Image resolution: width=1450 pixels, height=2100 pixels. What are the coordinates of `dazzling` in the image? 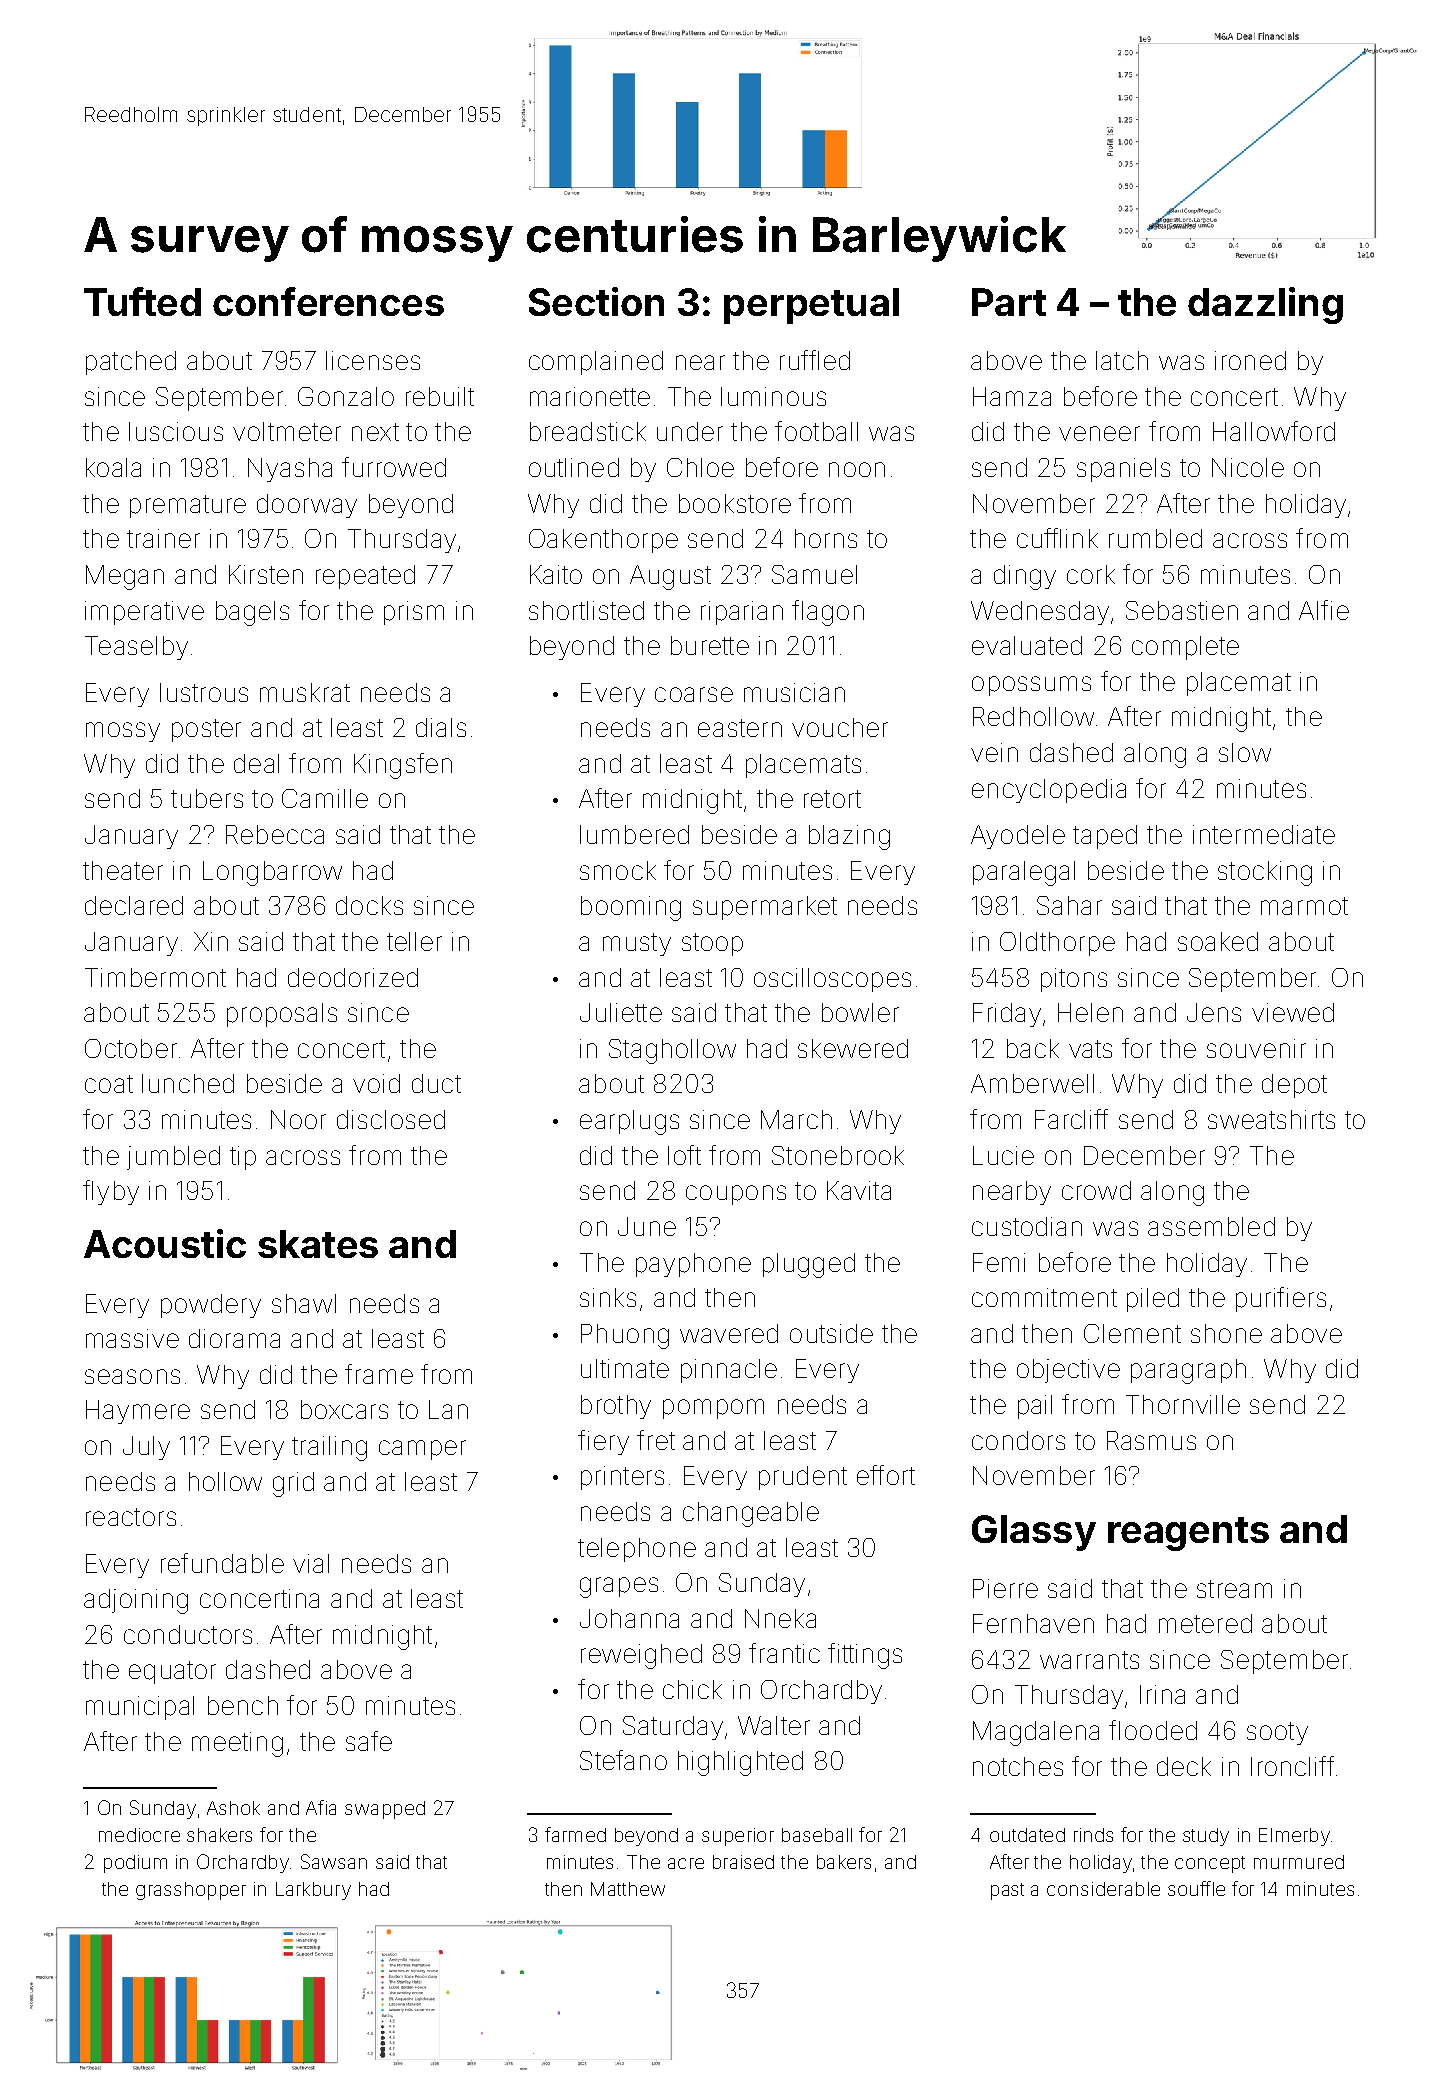 It's located at (1265, 305).
